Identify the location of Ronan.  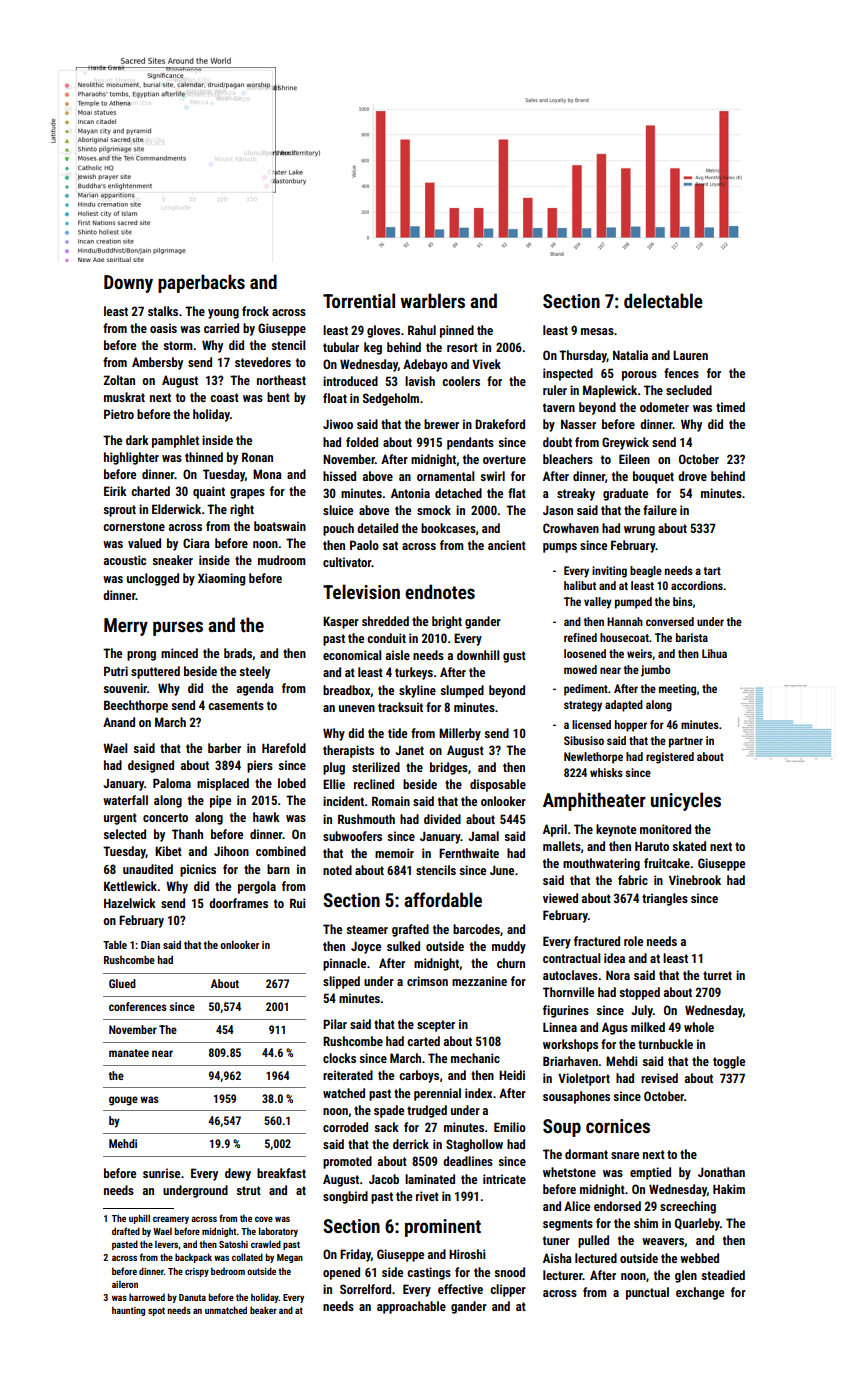
(257, 457).
